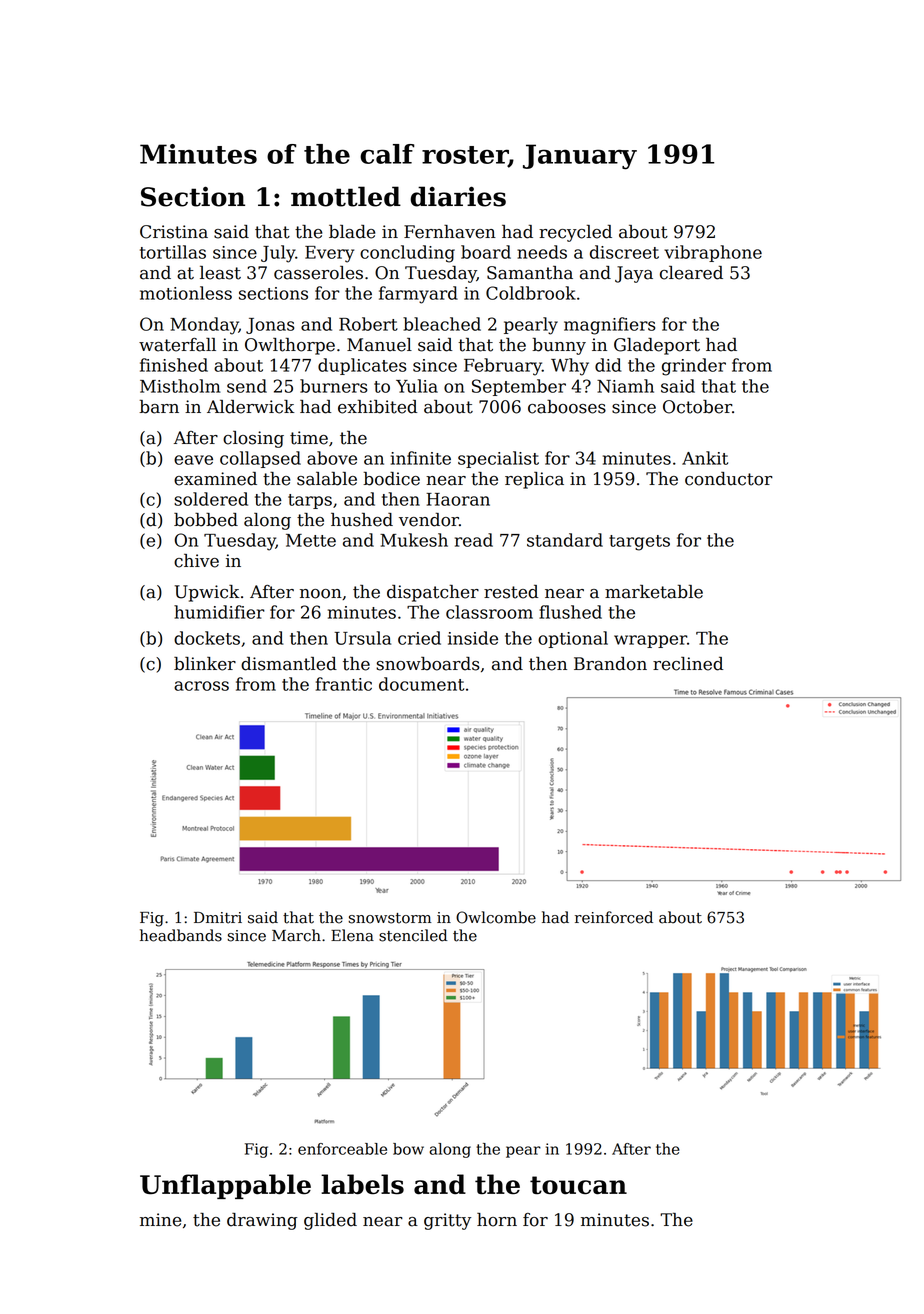 This screenshot has width=924, height=1314. I want to click on eave, so click(193, 460).
